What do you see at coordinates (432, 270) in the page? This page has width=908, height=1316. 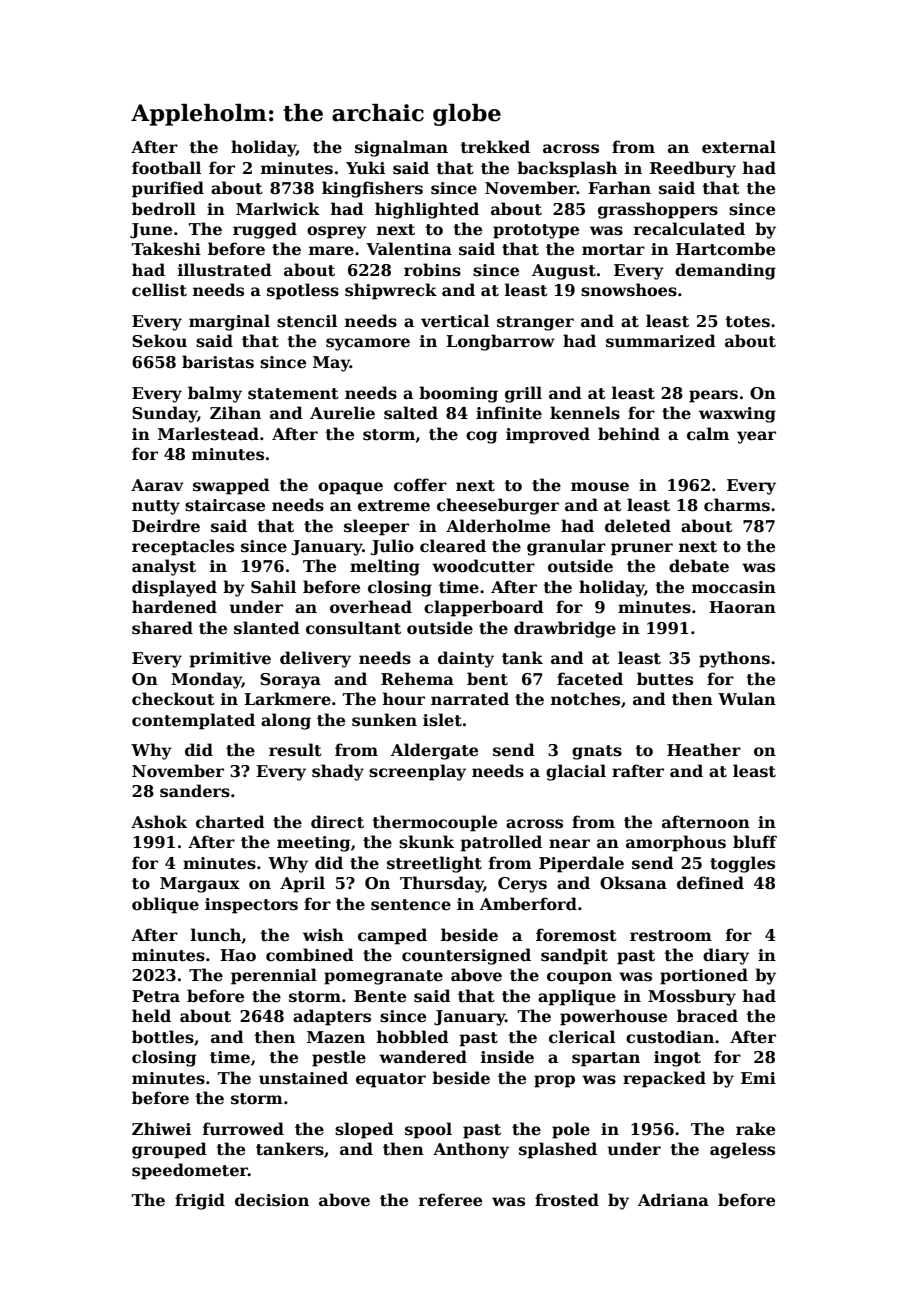 I see `robins` at bounding box center [432, 270].
